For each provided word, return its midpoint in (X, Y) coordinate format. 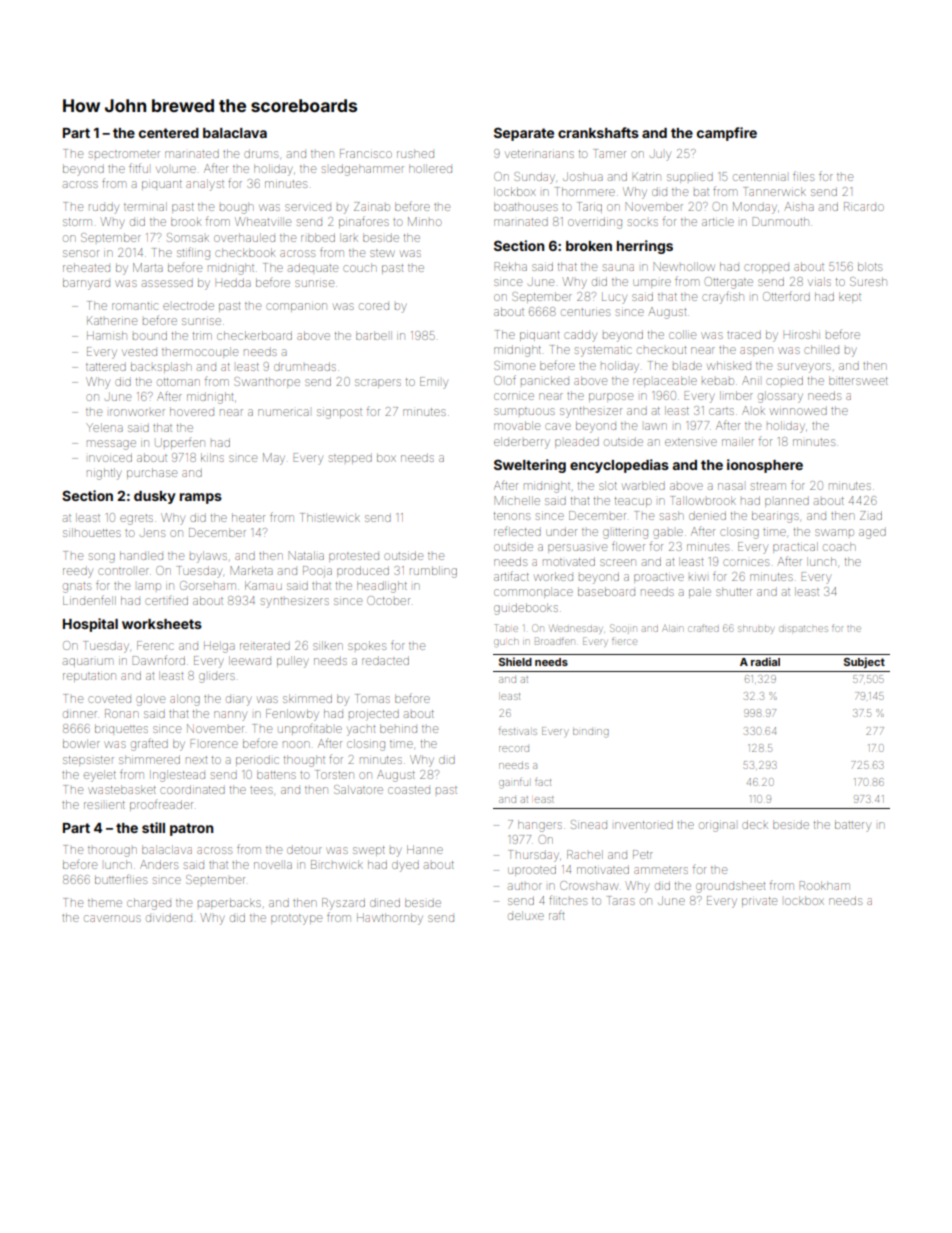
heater (248, 517)
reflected (517, 531)
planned (787, 502)
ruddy (104, 209)
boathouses (526, 206)
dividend (169, 918)
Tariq (589, 207)
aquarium (88, 662)
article (718, 222)
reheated (86, 267)
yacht (361, 731)
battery (853, 826)
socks (643, 222)
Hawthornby (390, 919)
